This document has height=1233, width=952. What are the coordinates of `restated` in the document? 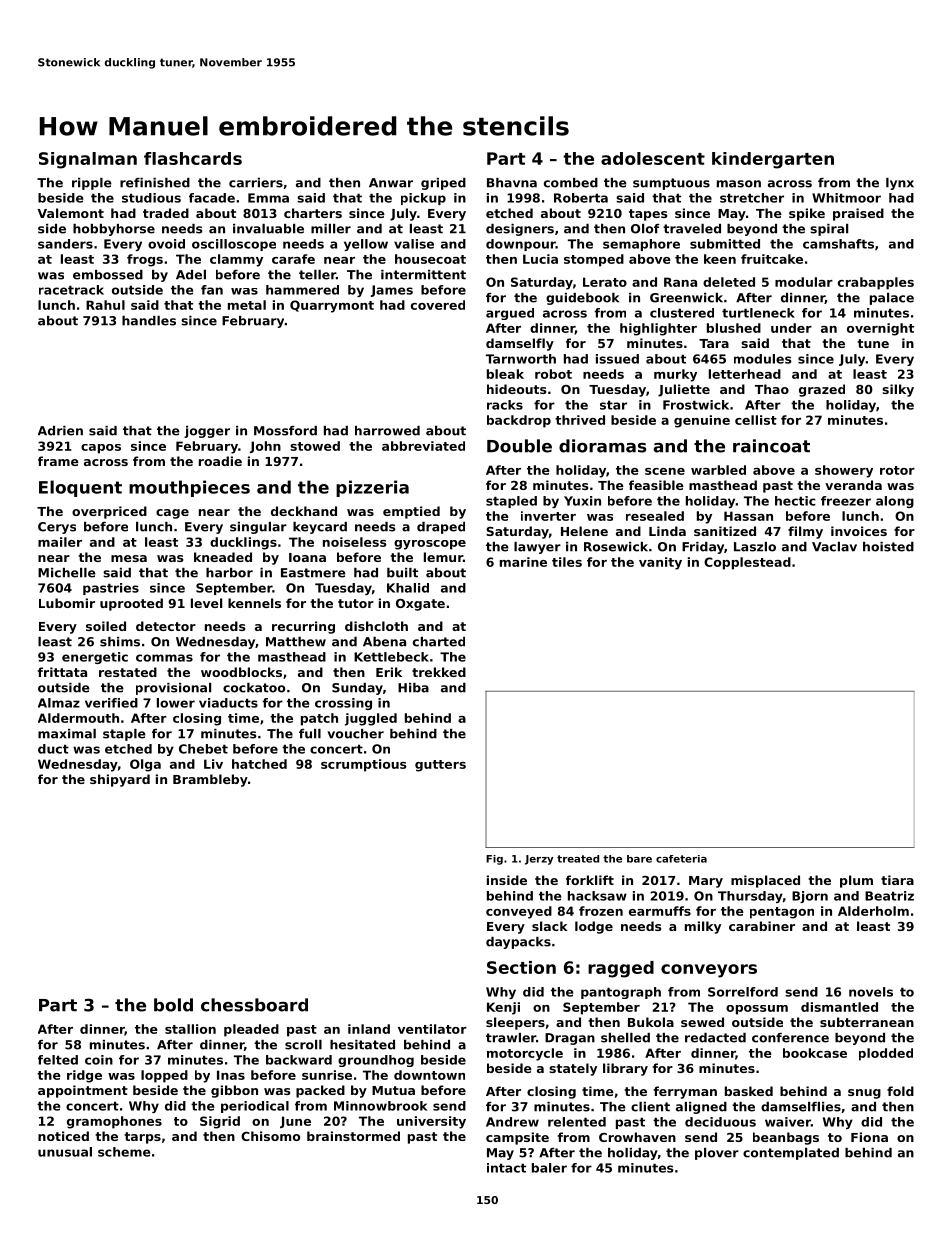 It's located at (128, 672).
